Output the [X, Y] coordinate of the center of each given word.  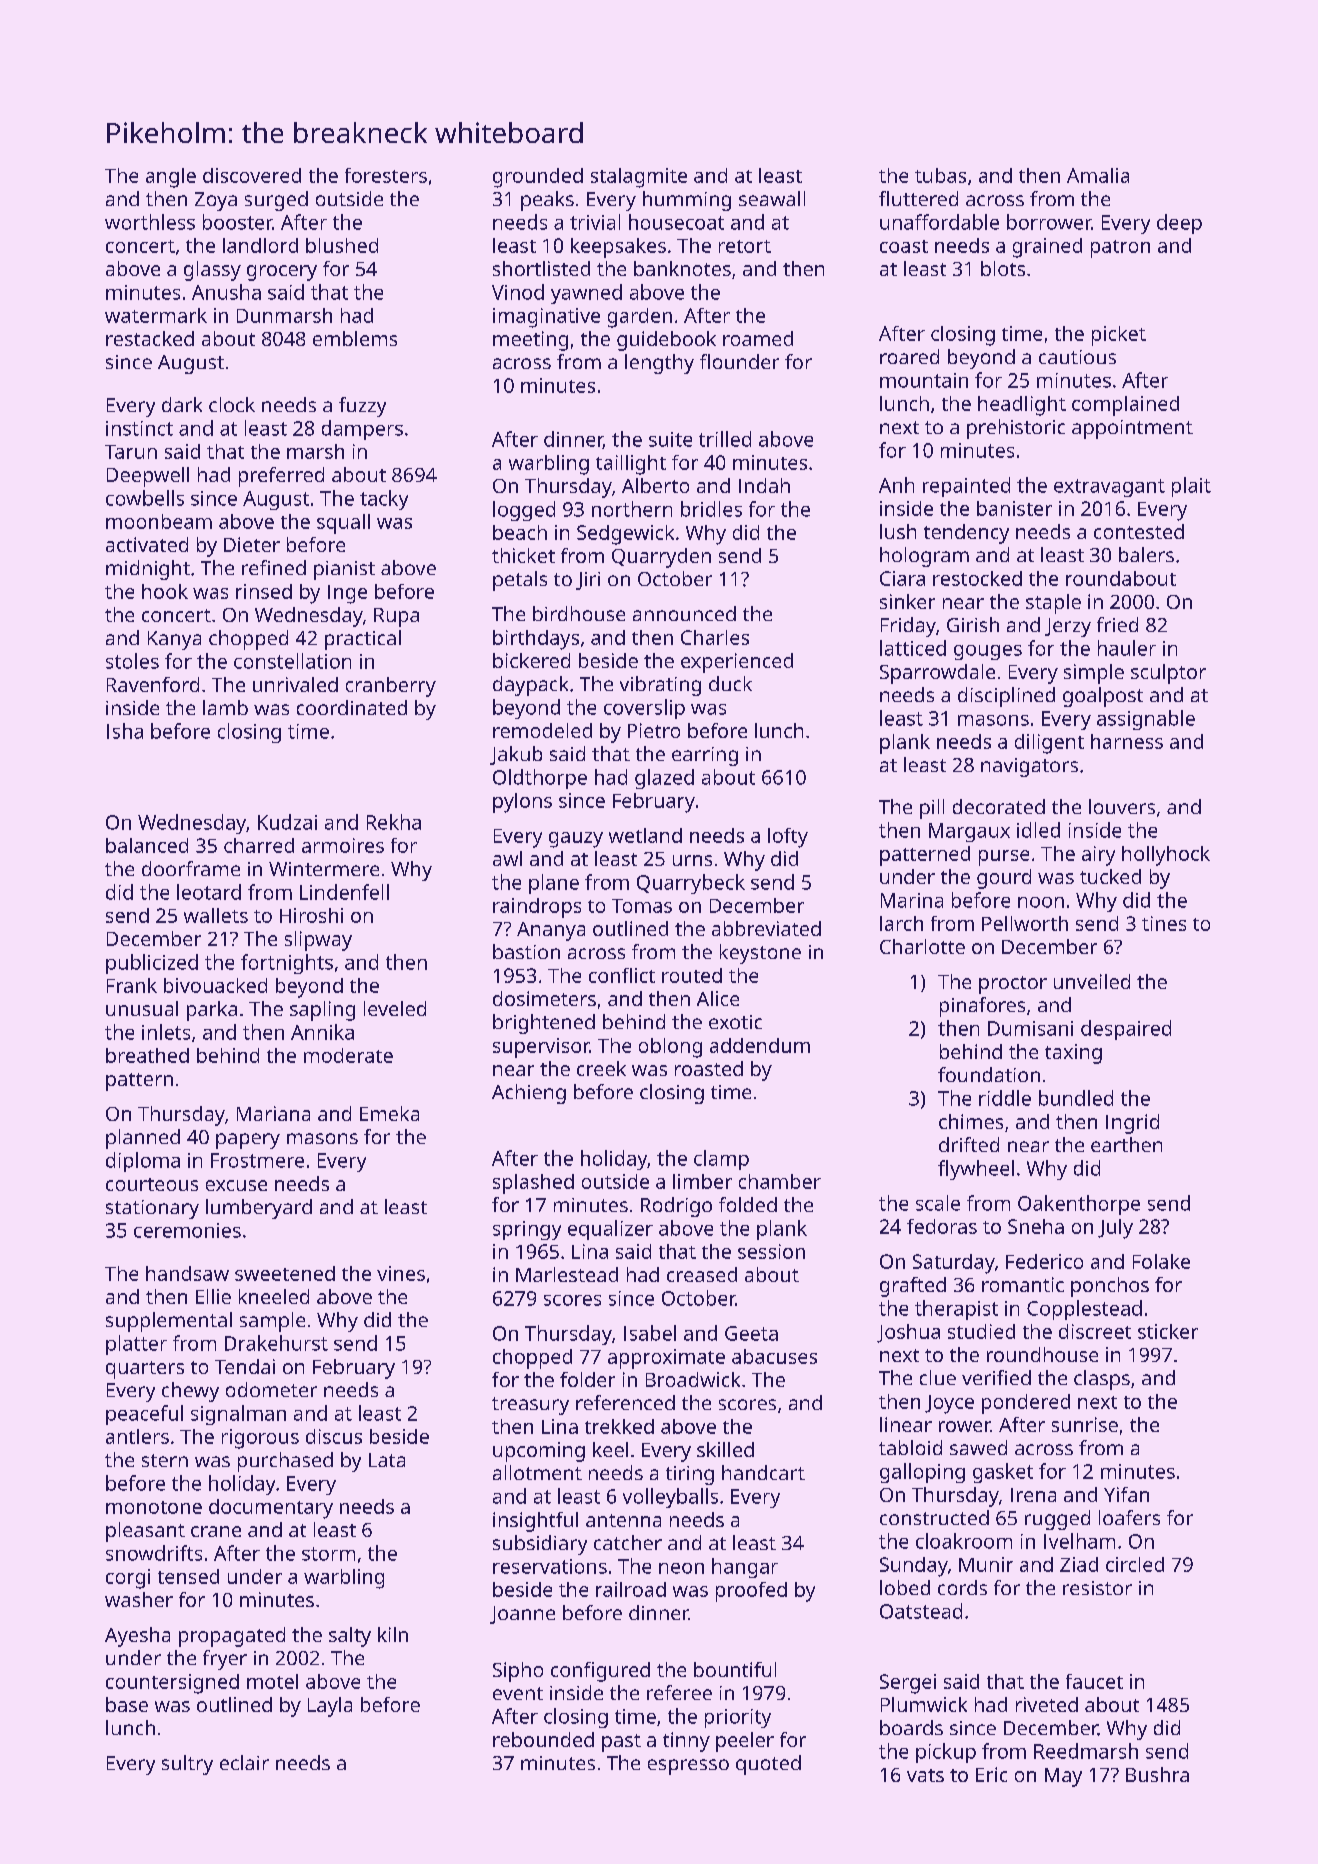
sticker [1168, 1331]
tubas [940, 175]
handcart [763, 1472]
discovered [252, 175]
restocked [977, 578]
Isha [125, 731]
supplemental [169, 1322]
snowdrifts [154, 1553]
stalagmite [639, 178]
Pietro [654, 730]
